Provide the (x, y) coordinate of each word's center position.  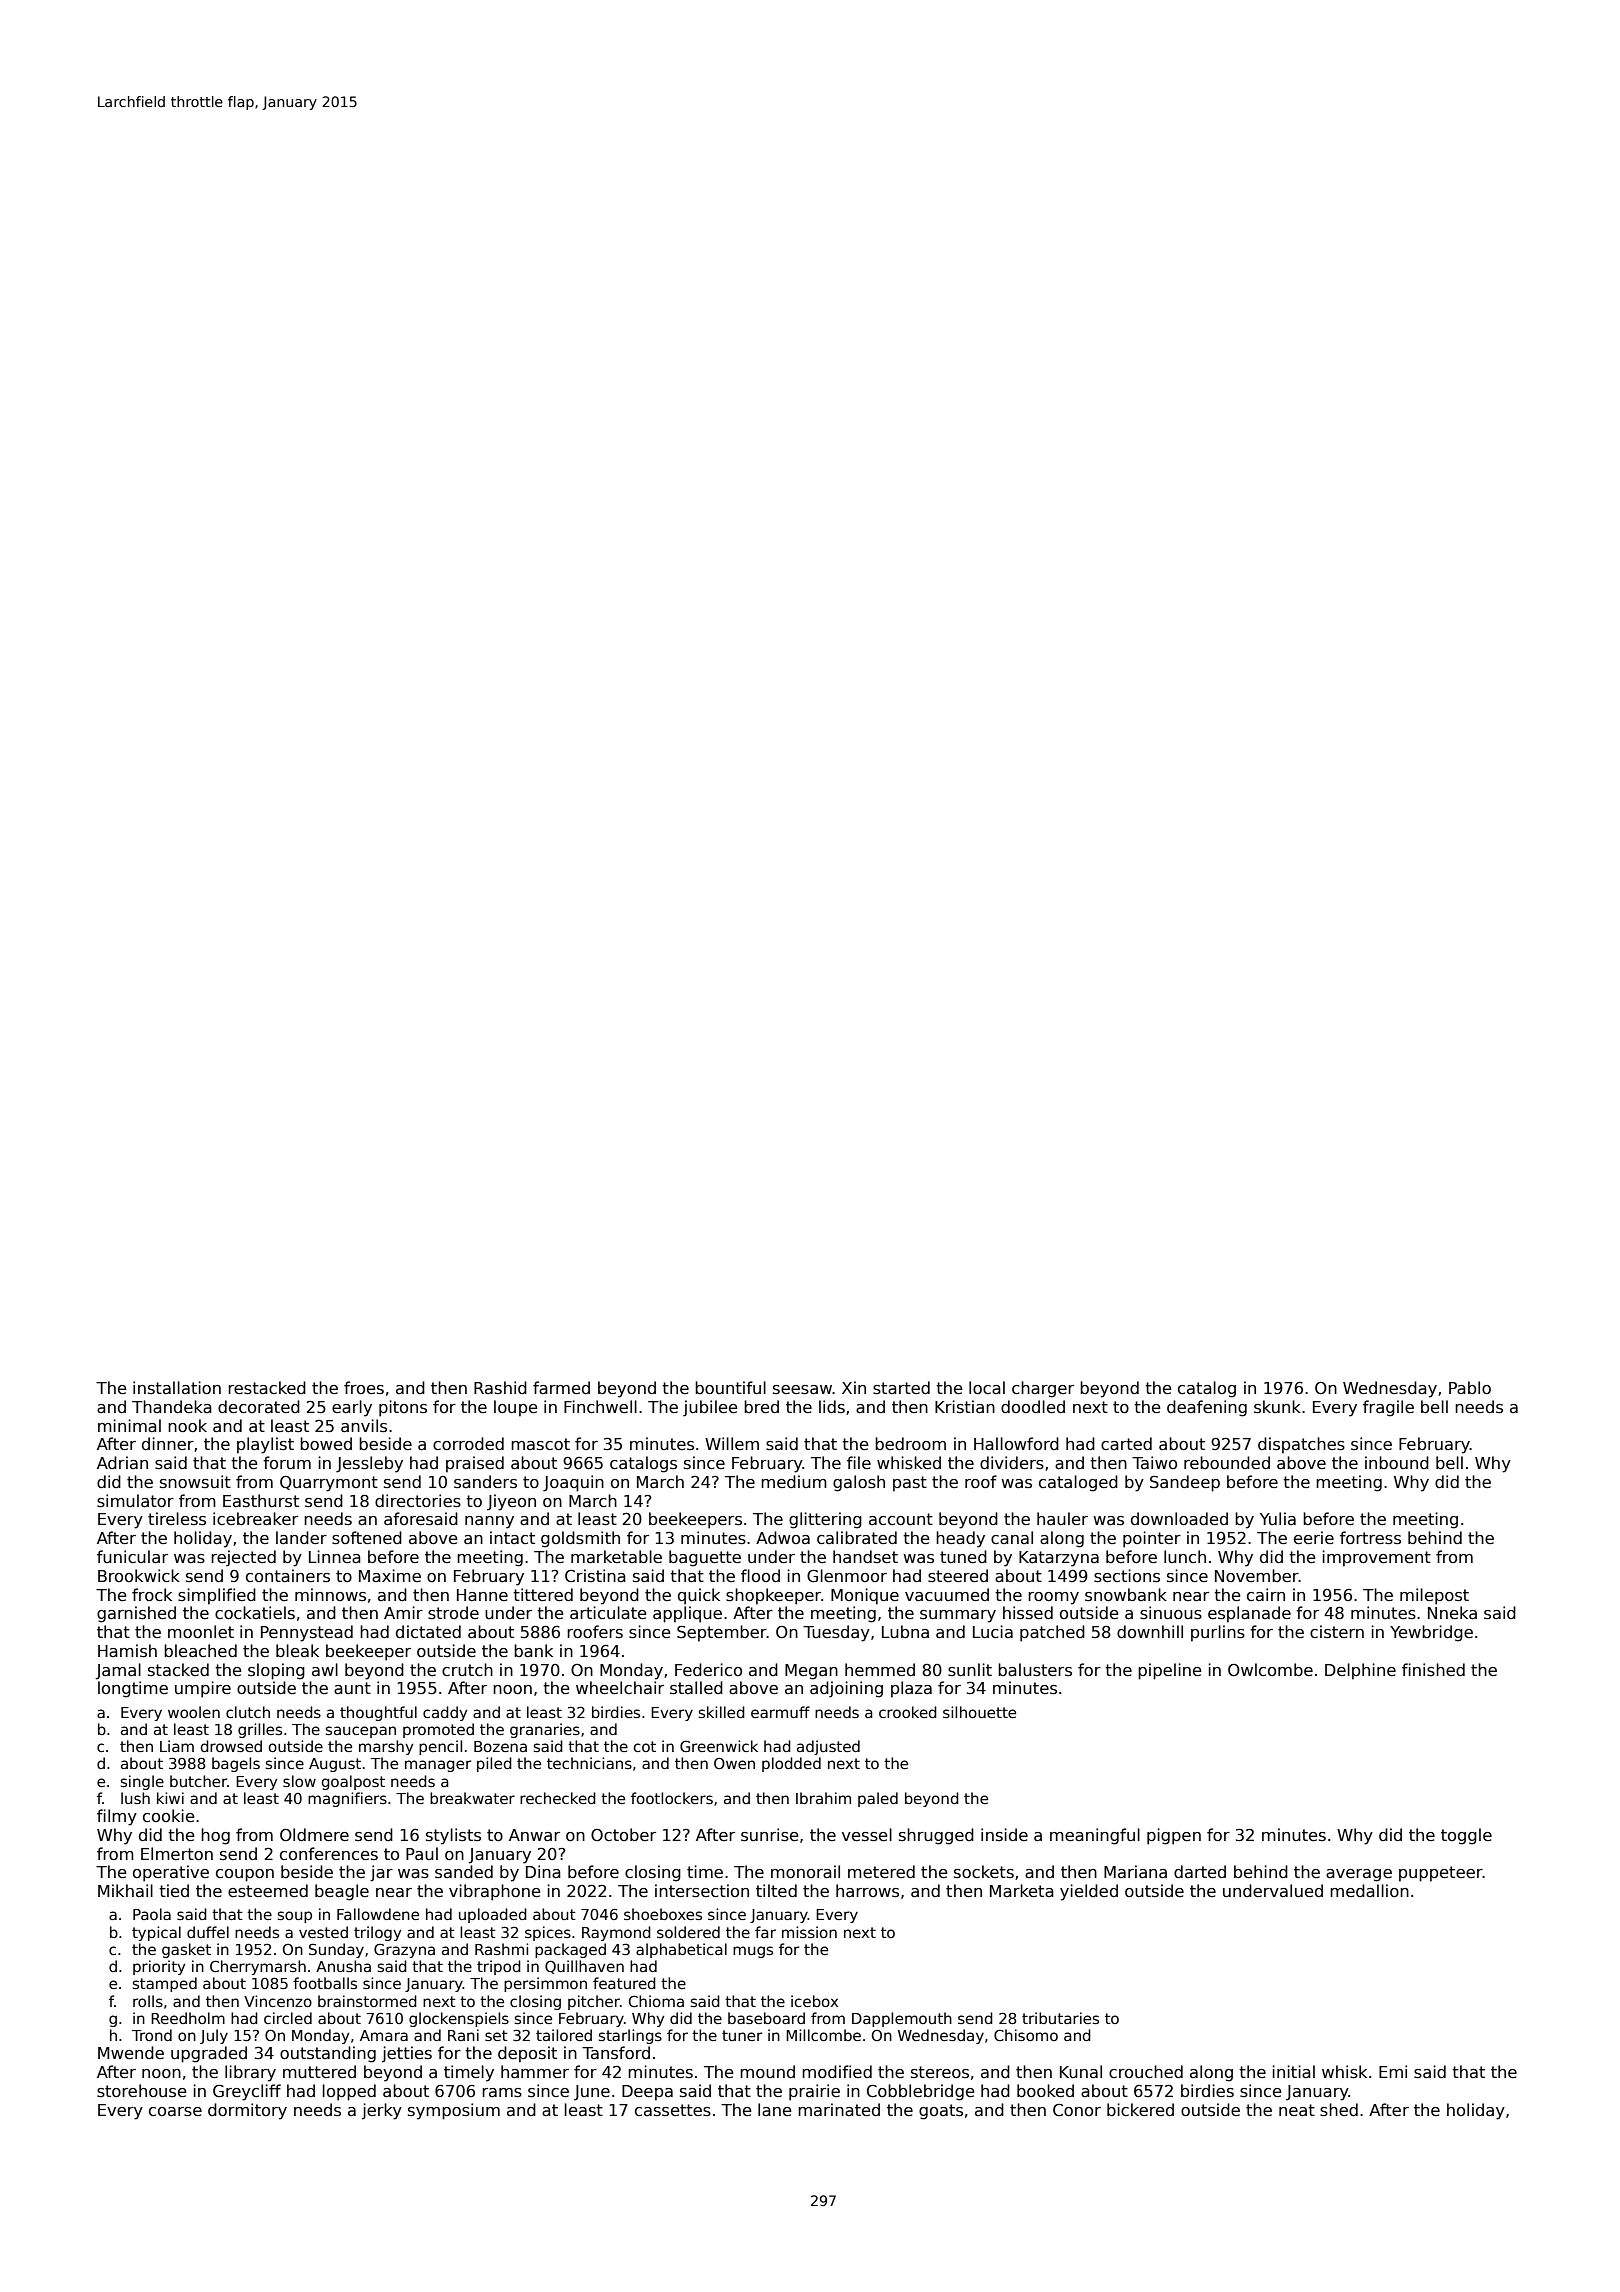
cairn (1266, 1594)
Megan (811, 1672)
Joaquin (573, 1483)
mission (809, 1932)
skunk (1277, 1407)
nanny (489, 1522)
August (335, 1765)
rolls (148, 2001)
